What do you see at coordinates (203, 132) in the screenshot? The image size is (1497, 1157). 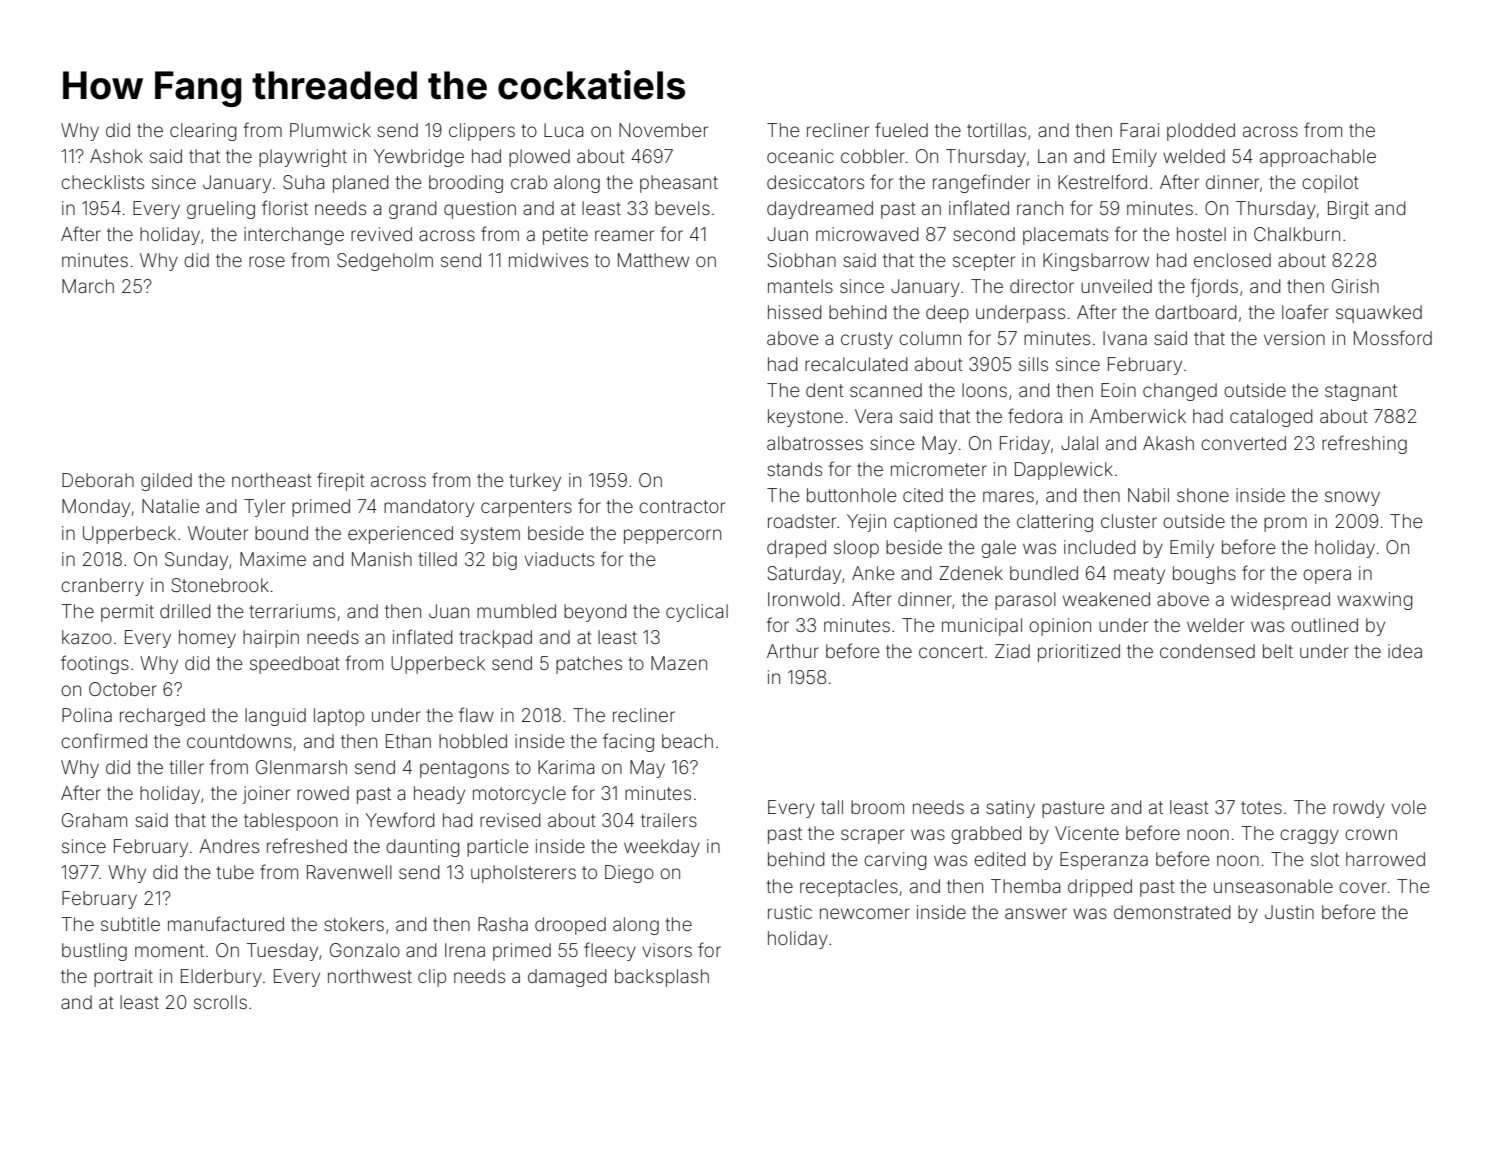 I see `clearing` at bounding box center [203, 132].
